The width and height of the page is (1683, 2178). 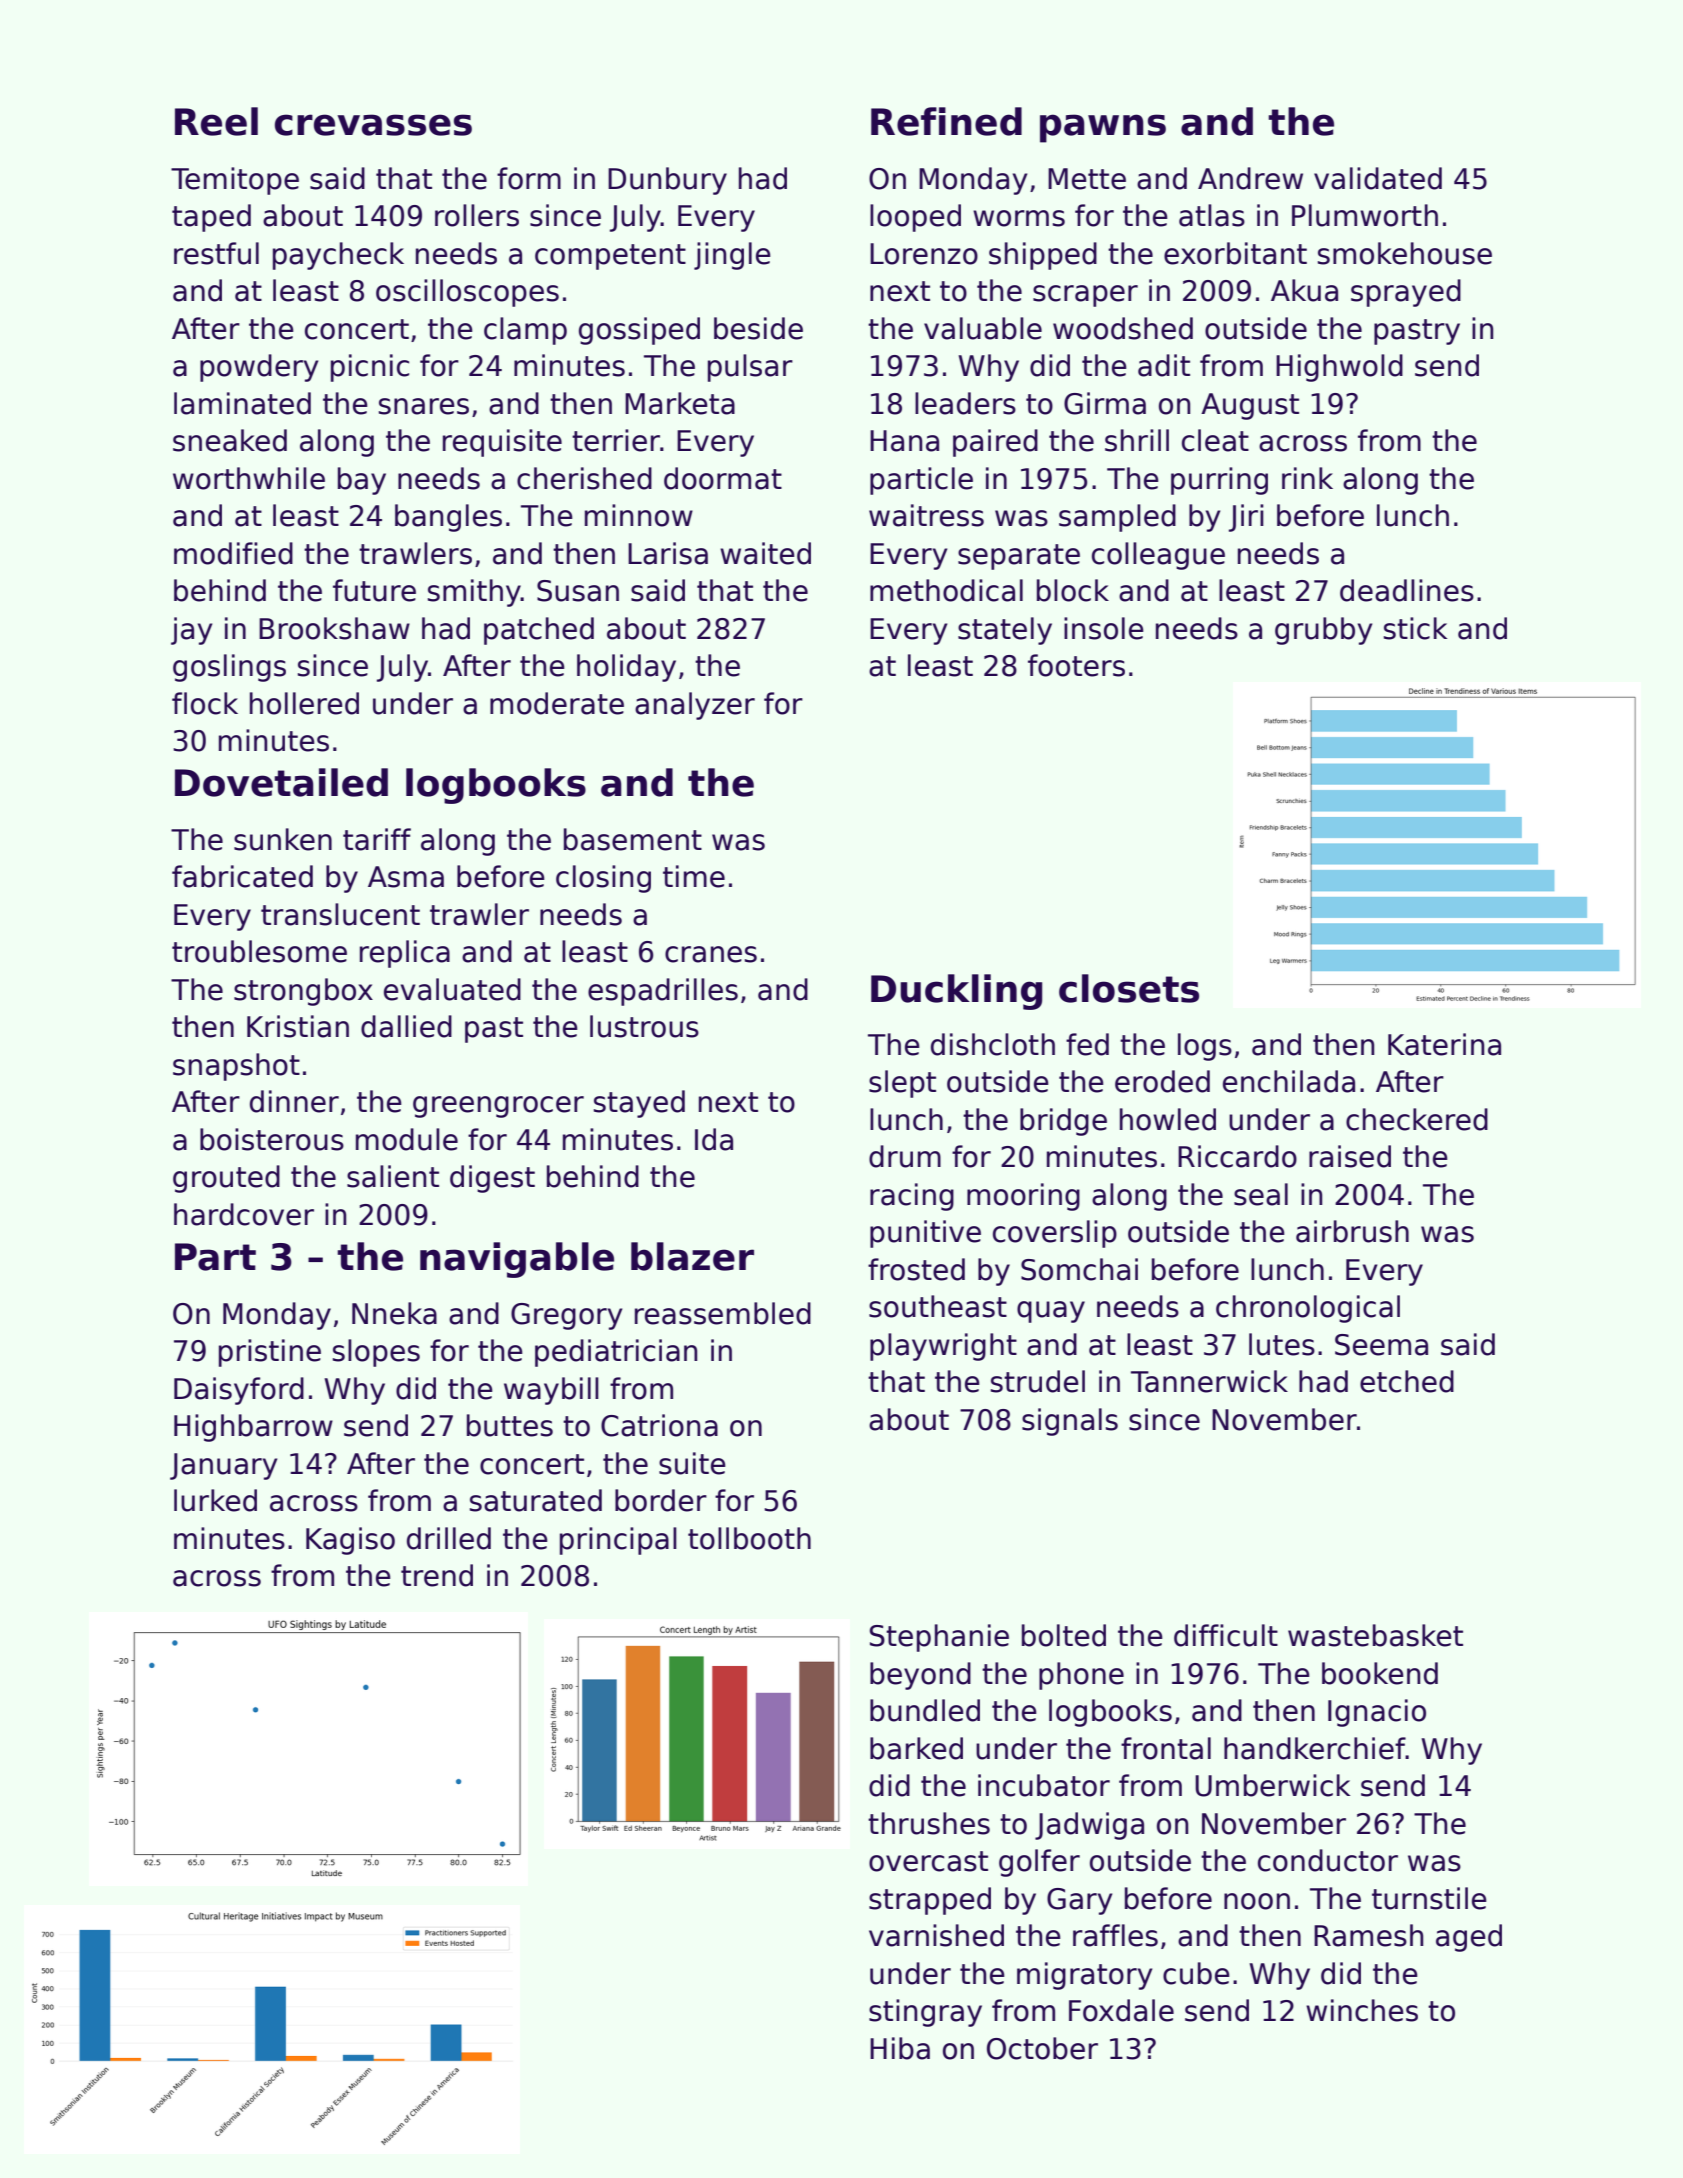 What do you see at coordinates (956, 992) in the page?
I see `Duckling` at bounding box center [956, 992].
